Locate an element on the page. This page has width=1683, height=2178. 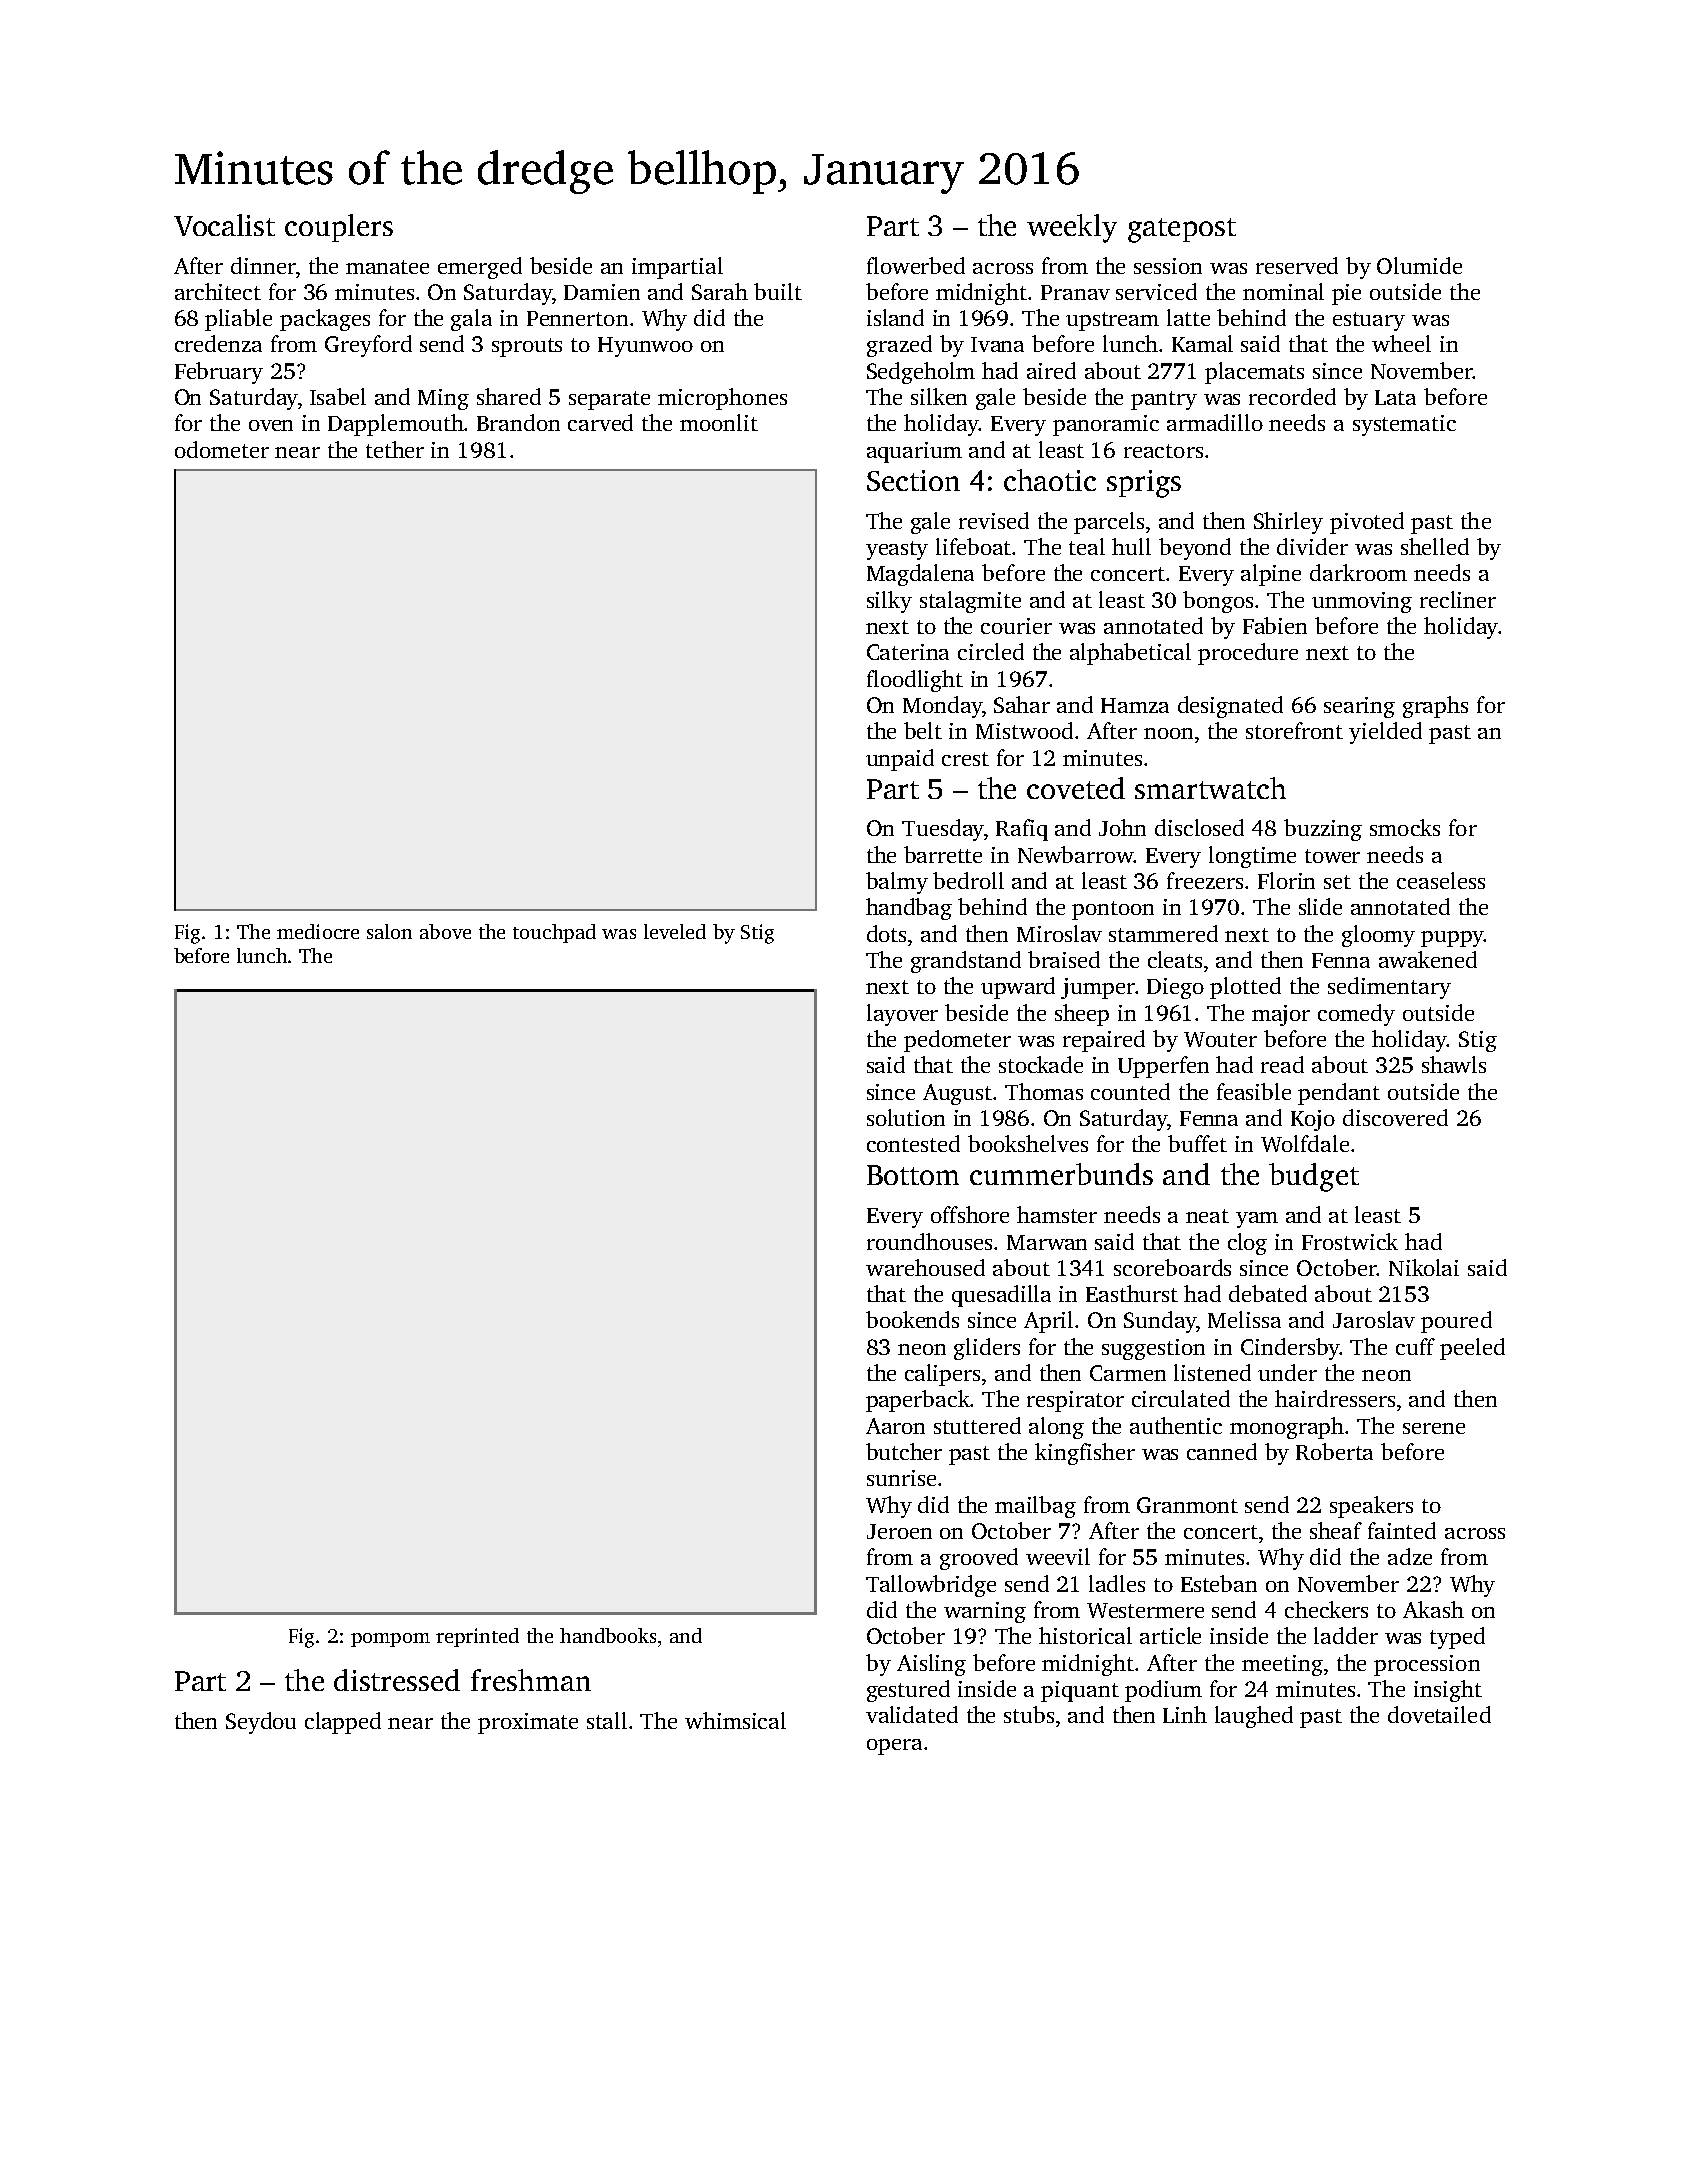
Sarah is located at coordinates (720, 291).
